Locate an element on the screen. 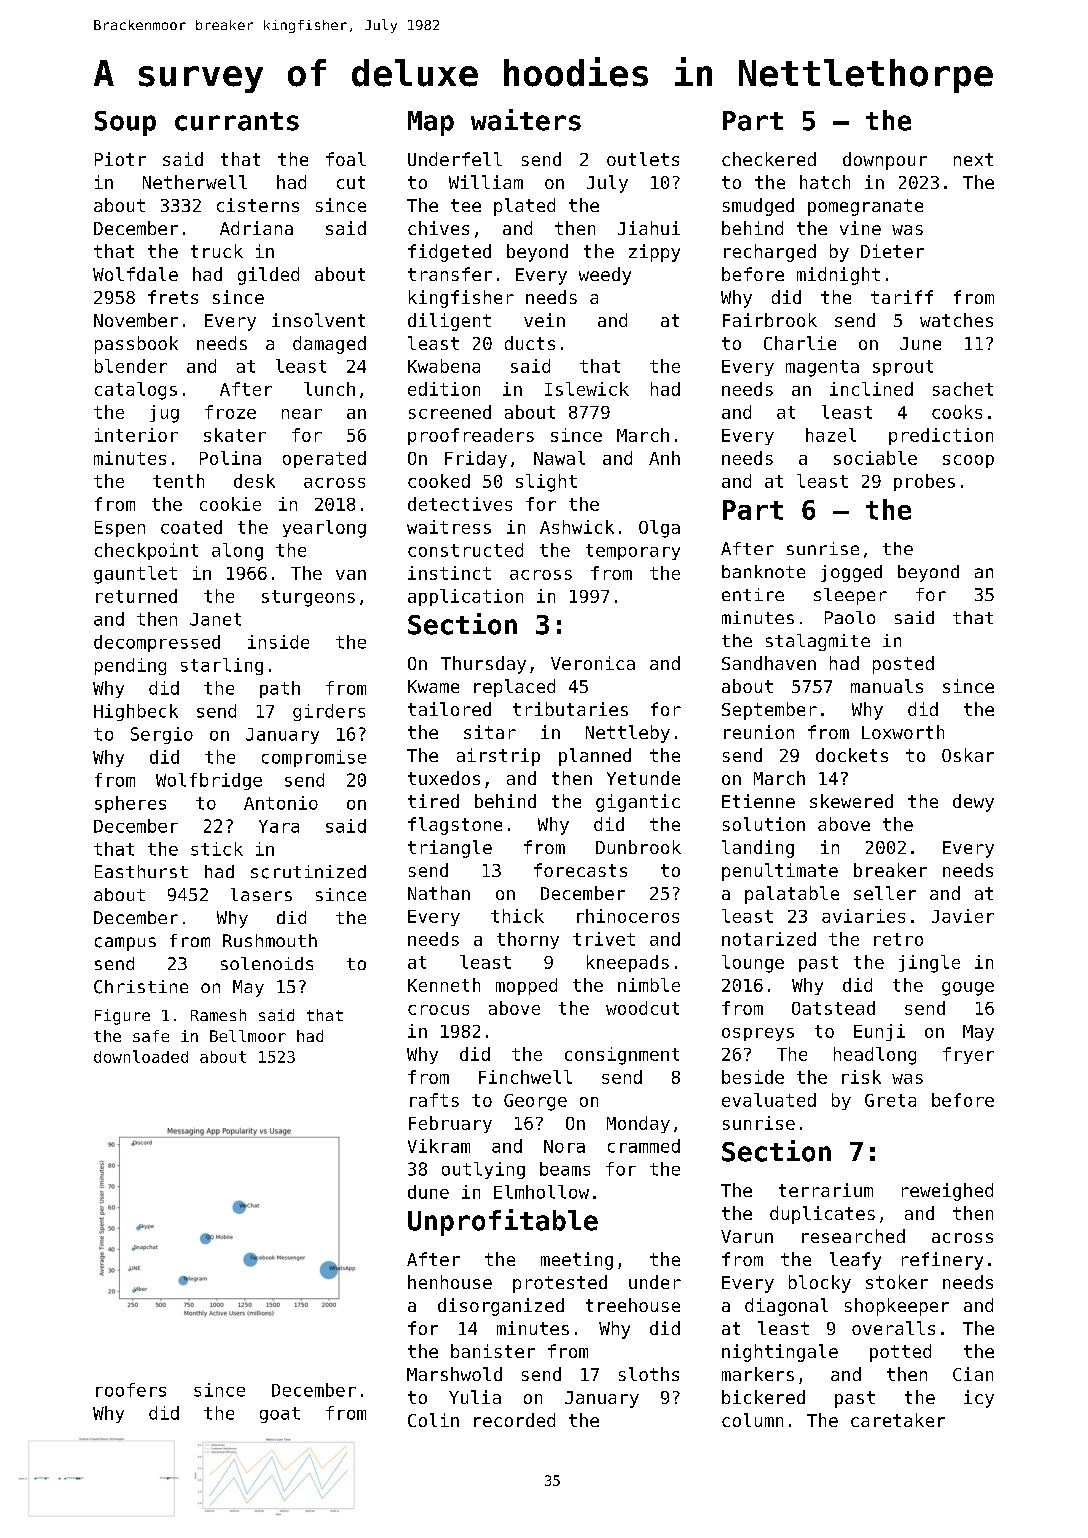 The width and height of the screenshot is (1088, 1538). tenth is located at coordinates (178, 481).
